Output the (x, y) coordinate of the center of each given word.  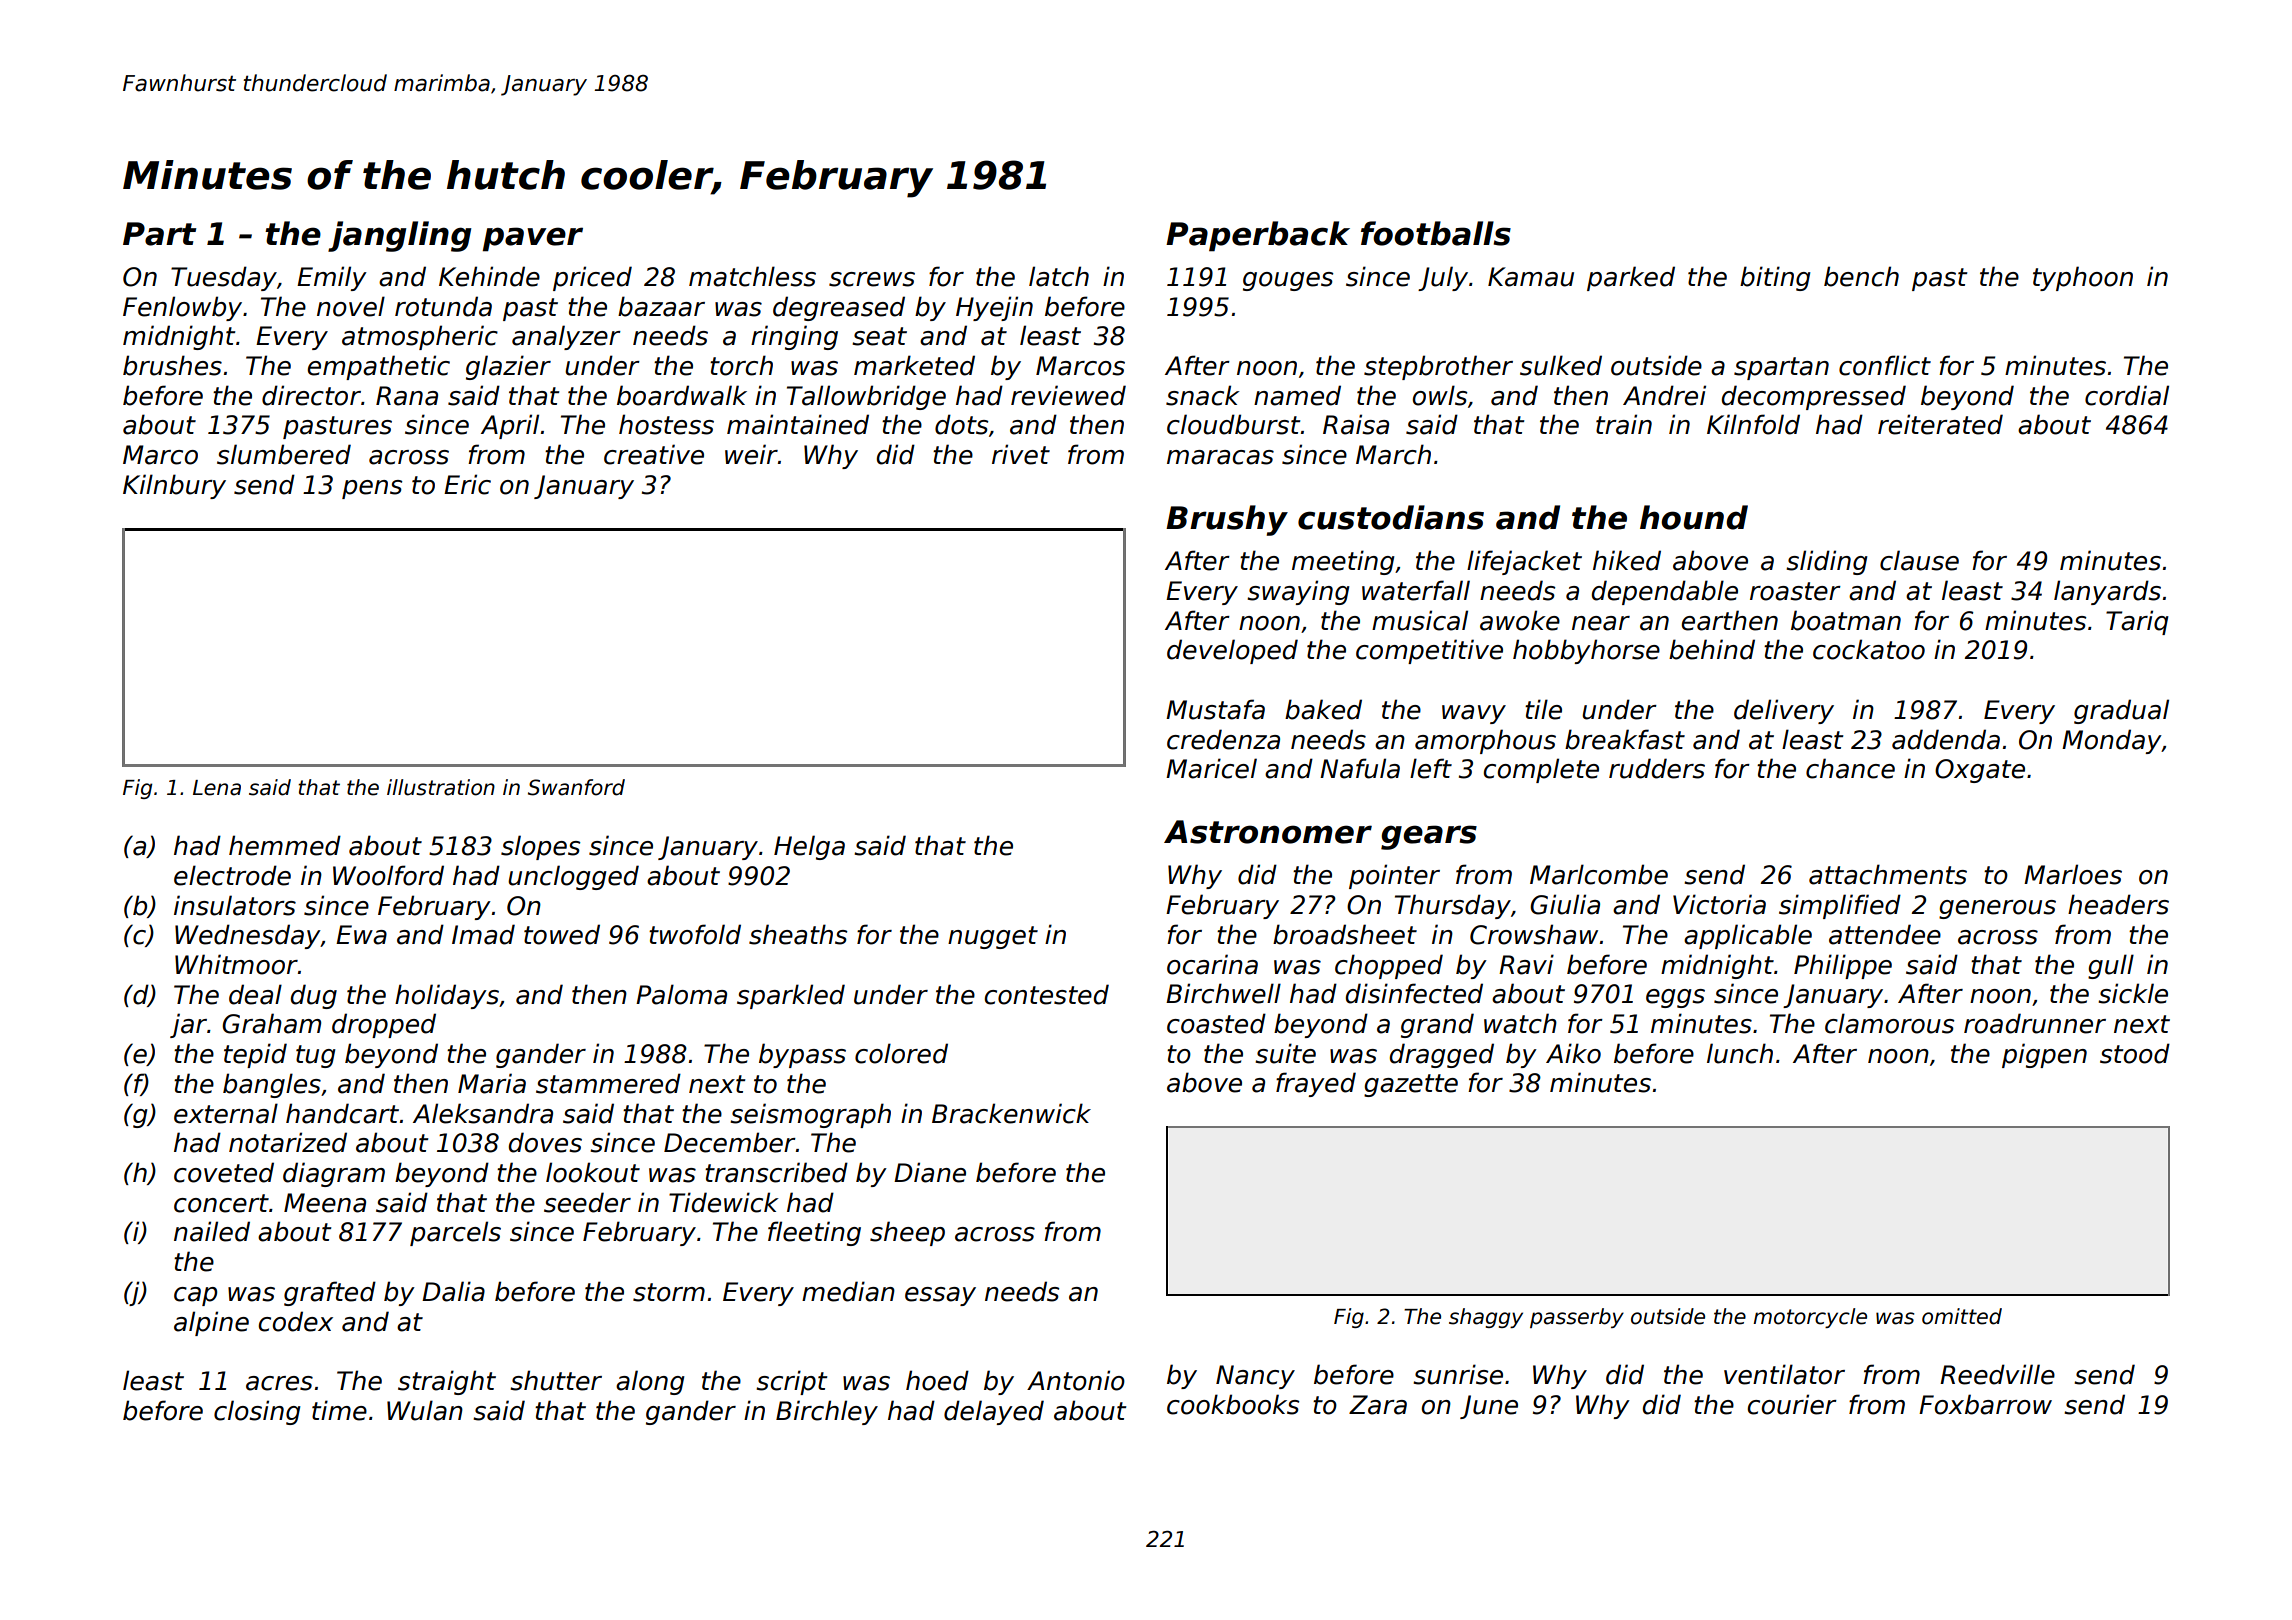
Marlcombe (1599, 874)
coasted (1216, 1023)
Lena (217, 788)
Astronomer (1268, 832)
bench (1861, 276)
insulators (235, 905)
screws (872, 279)
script (791, 1382)
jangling (399, 236)
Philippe (1843, 966)
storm (669, 1292)
